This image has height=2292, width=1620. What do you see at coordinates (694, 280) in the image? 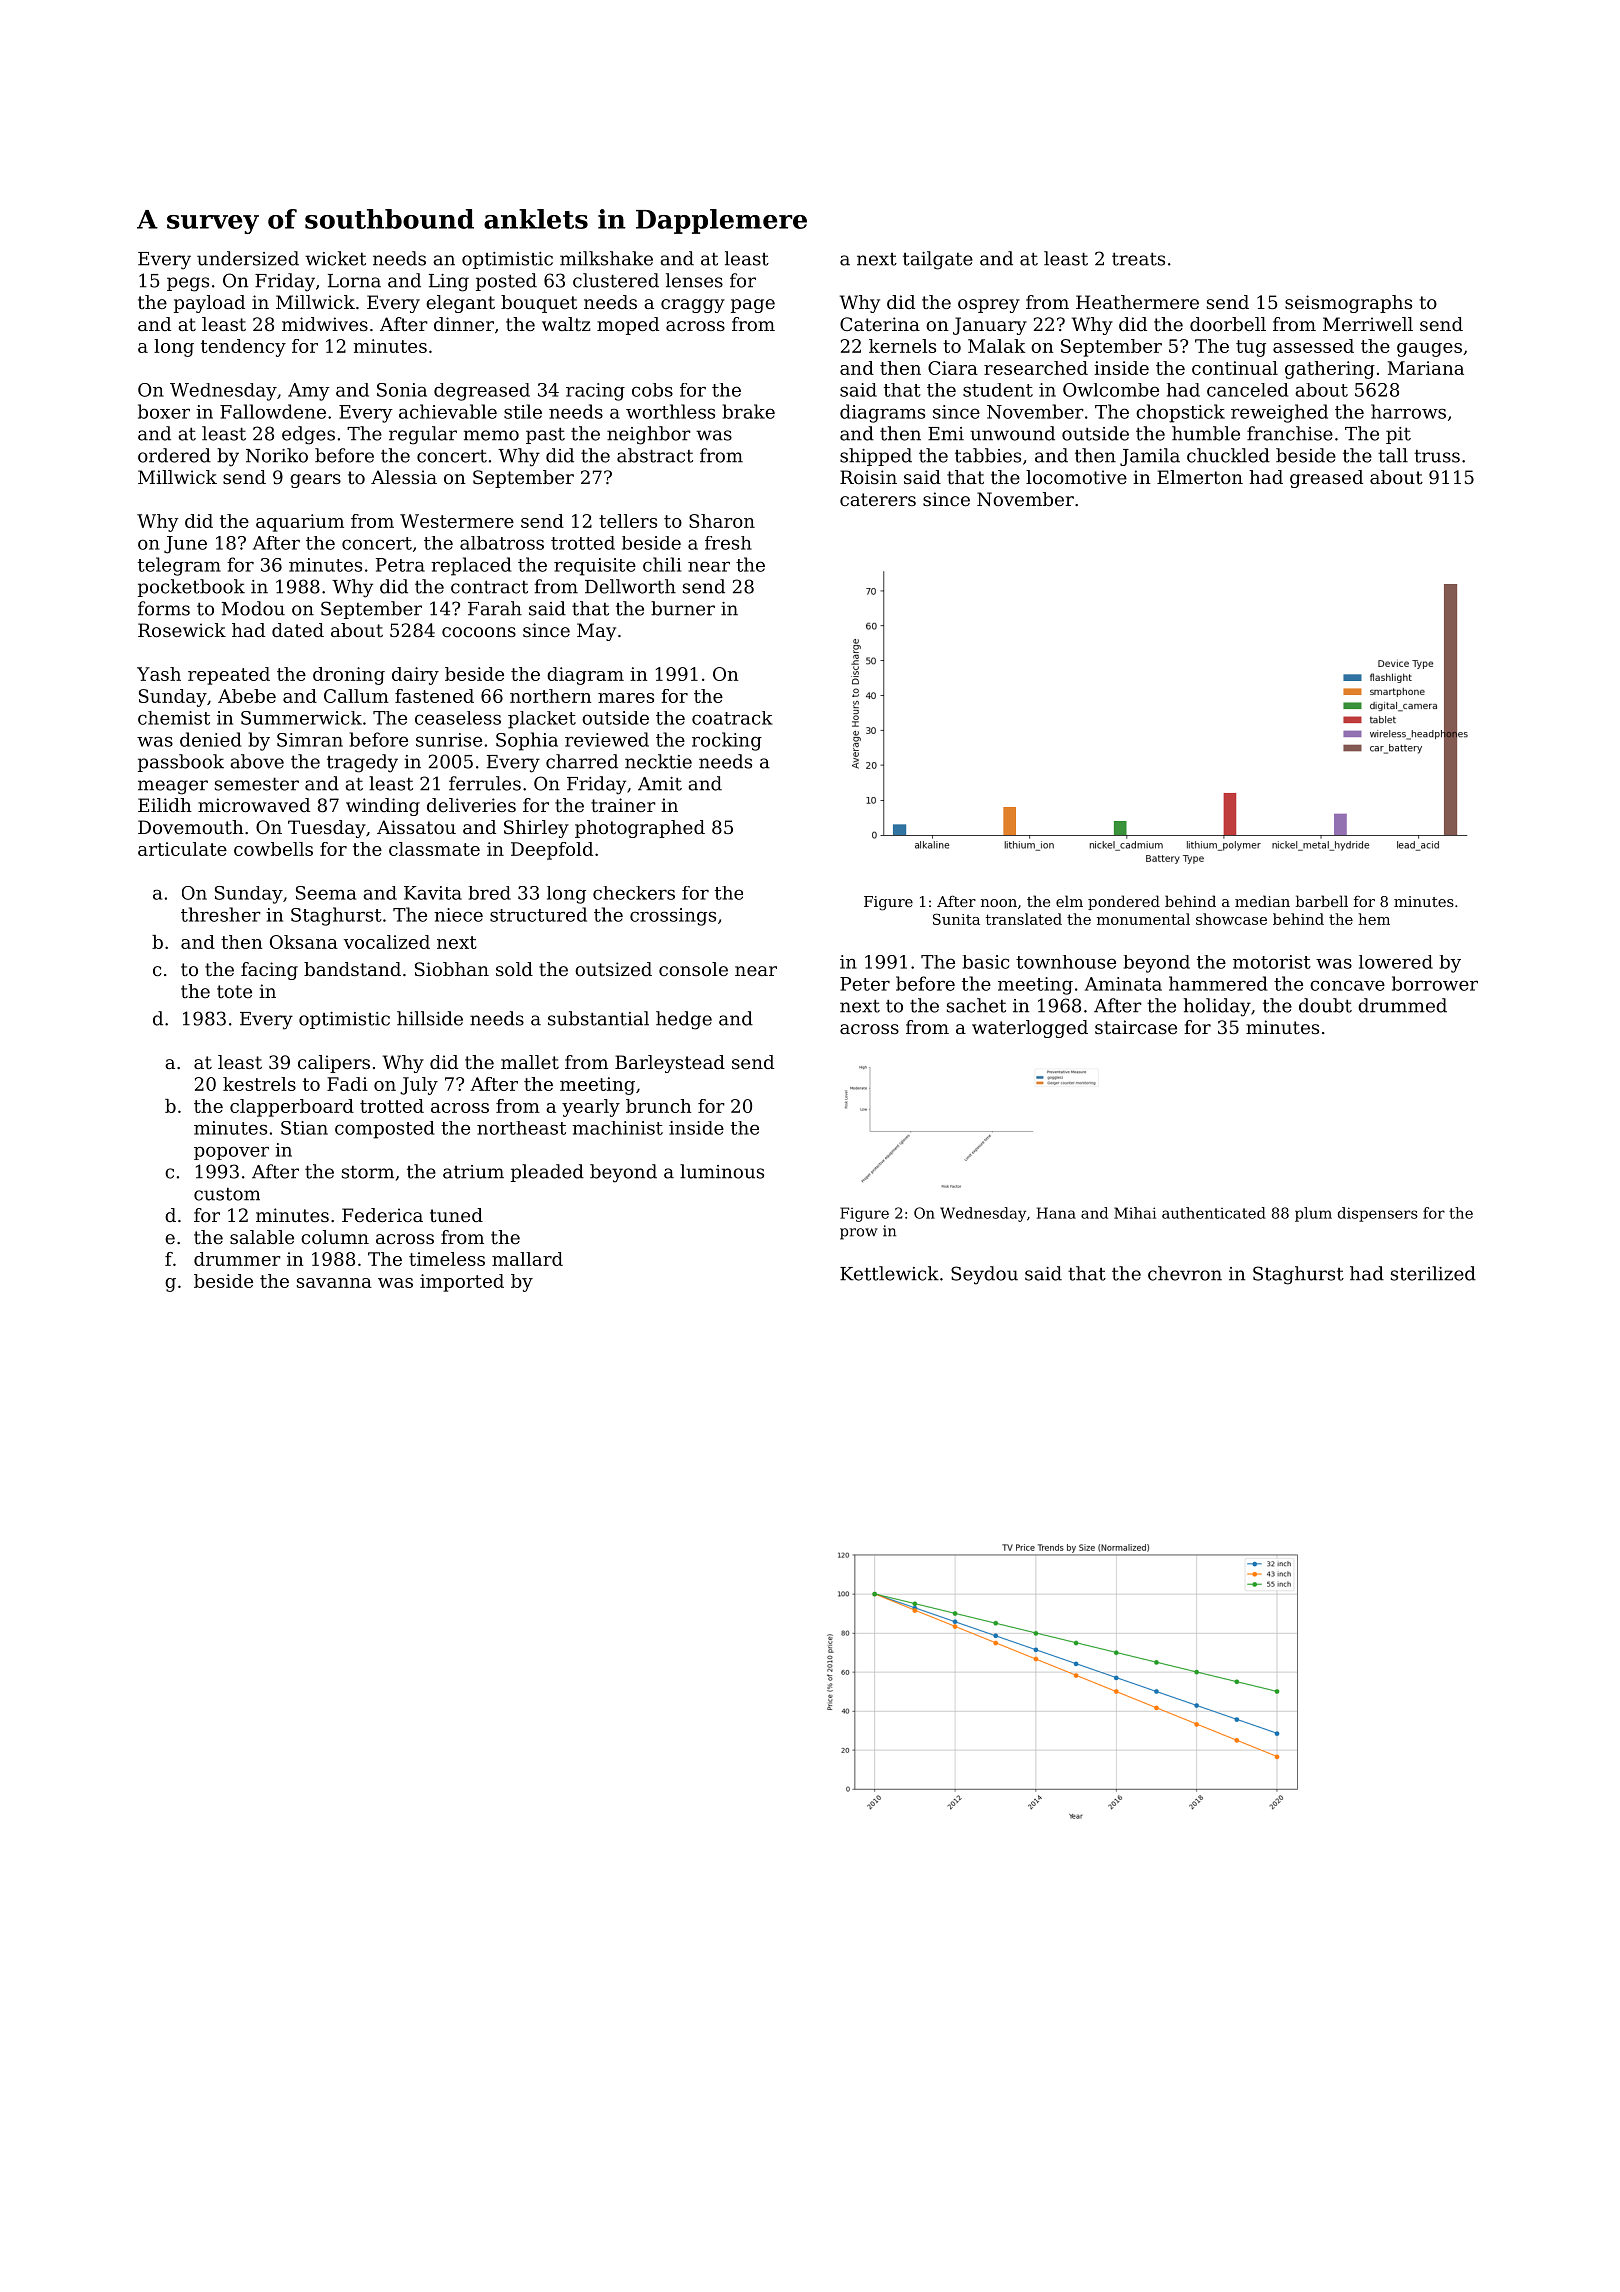
I see `lenses` at bounding box center [694, 280].
